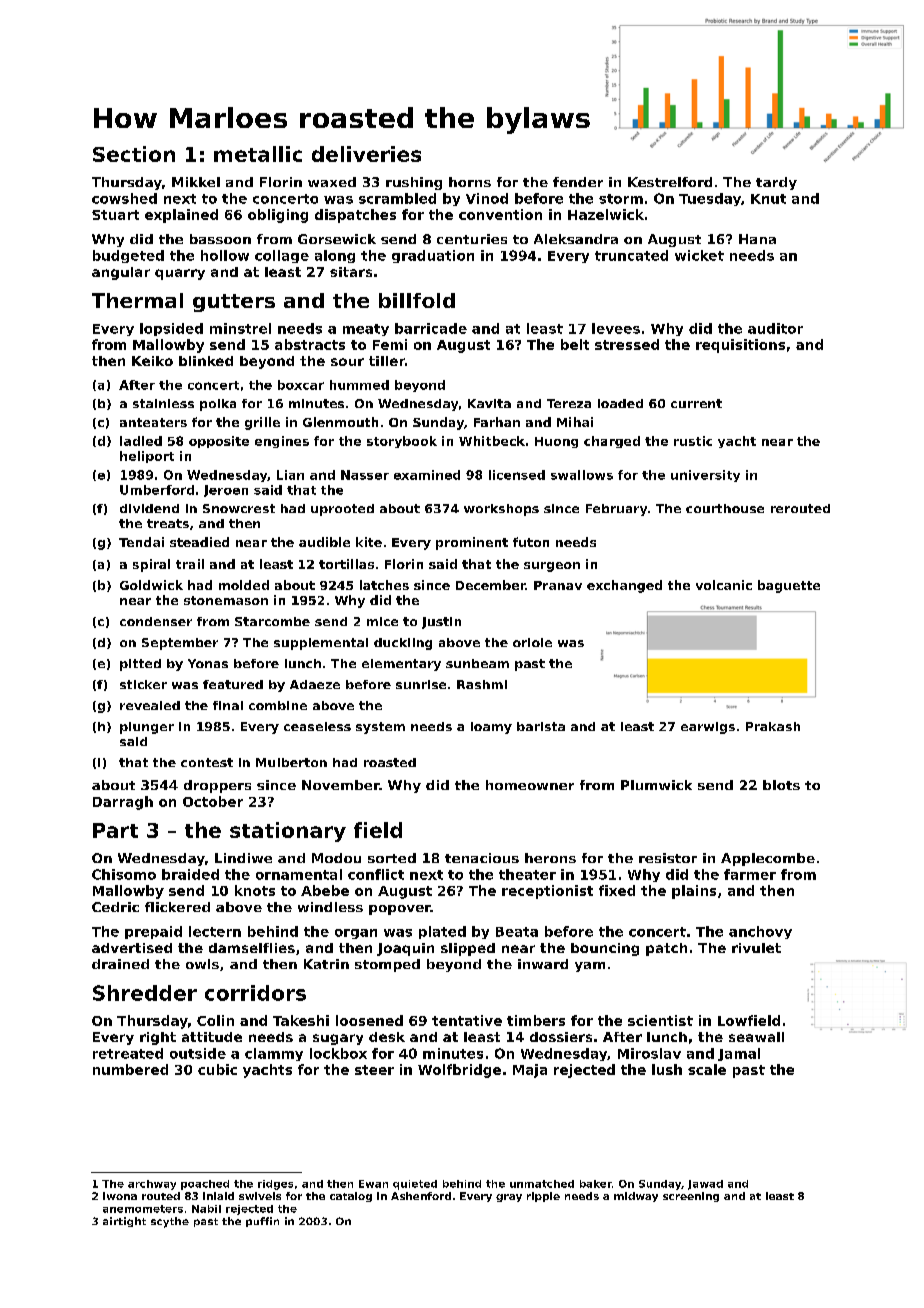  Describe the element at coordinates (228, 705) in the image. I see `final` at that location.
